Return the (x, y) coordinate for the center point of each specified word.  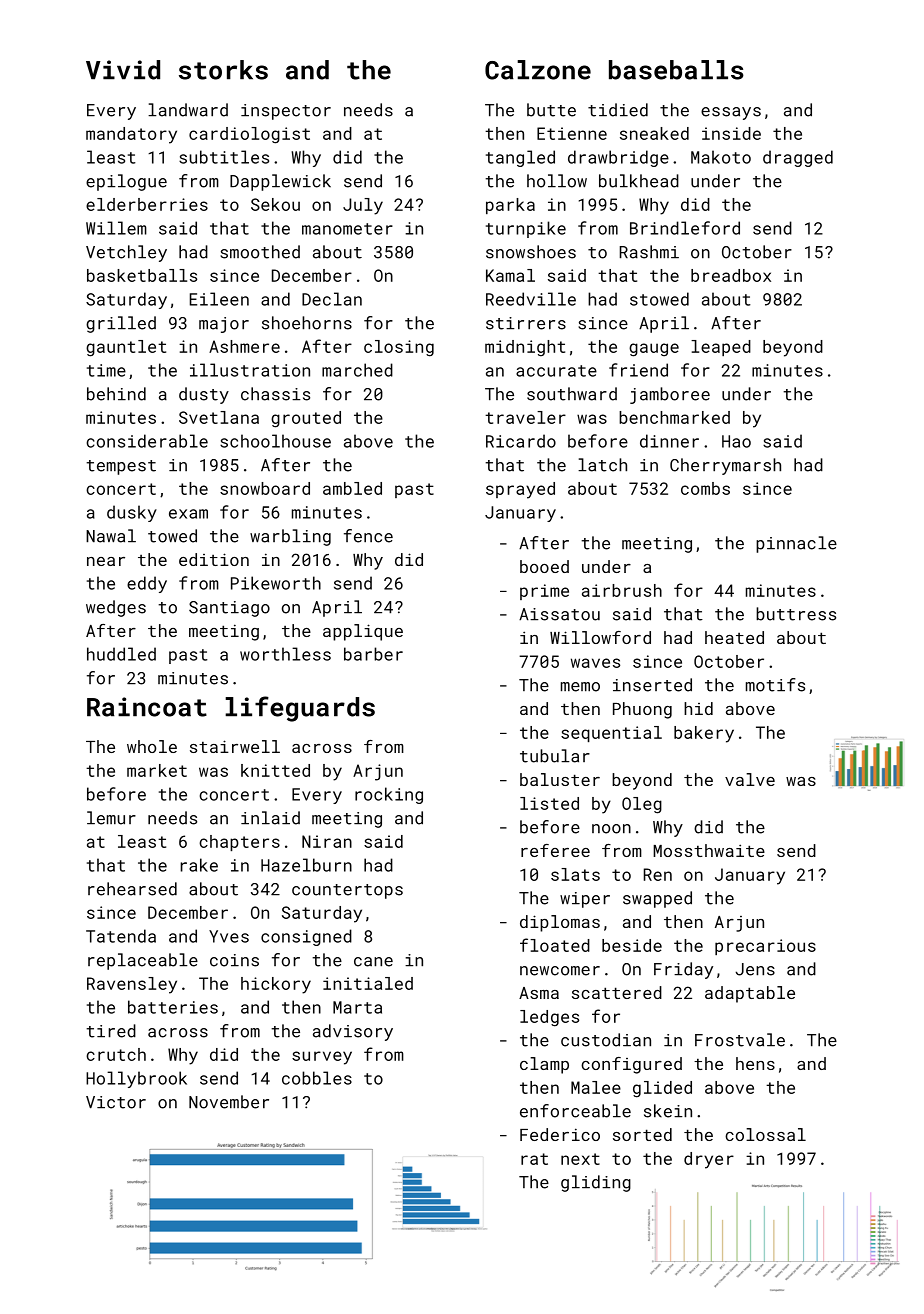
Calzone (538, 70)
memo (580, 687)
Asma (539, 993)
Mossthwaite (709, 850)
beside (632, 945)
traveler (525, 417)
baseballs (676, 70)
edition (214, 559)
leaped (721, 348)
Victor (116, 1102)
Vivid (123, 70)
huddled (121, 654)
